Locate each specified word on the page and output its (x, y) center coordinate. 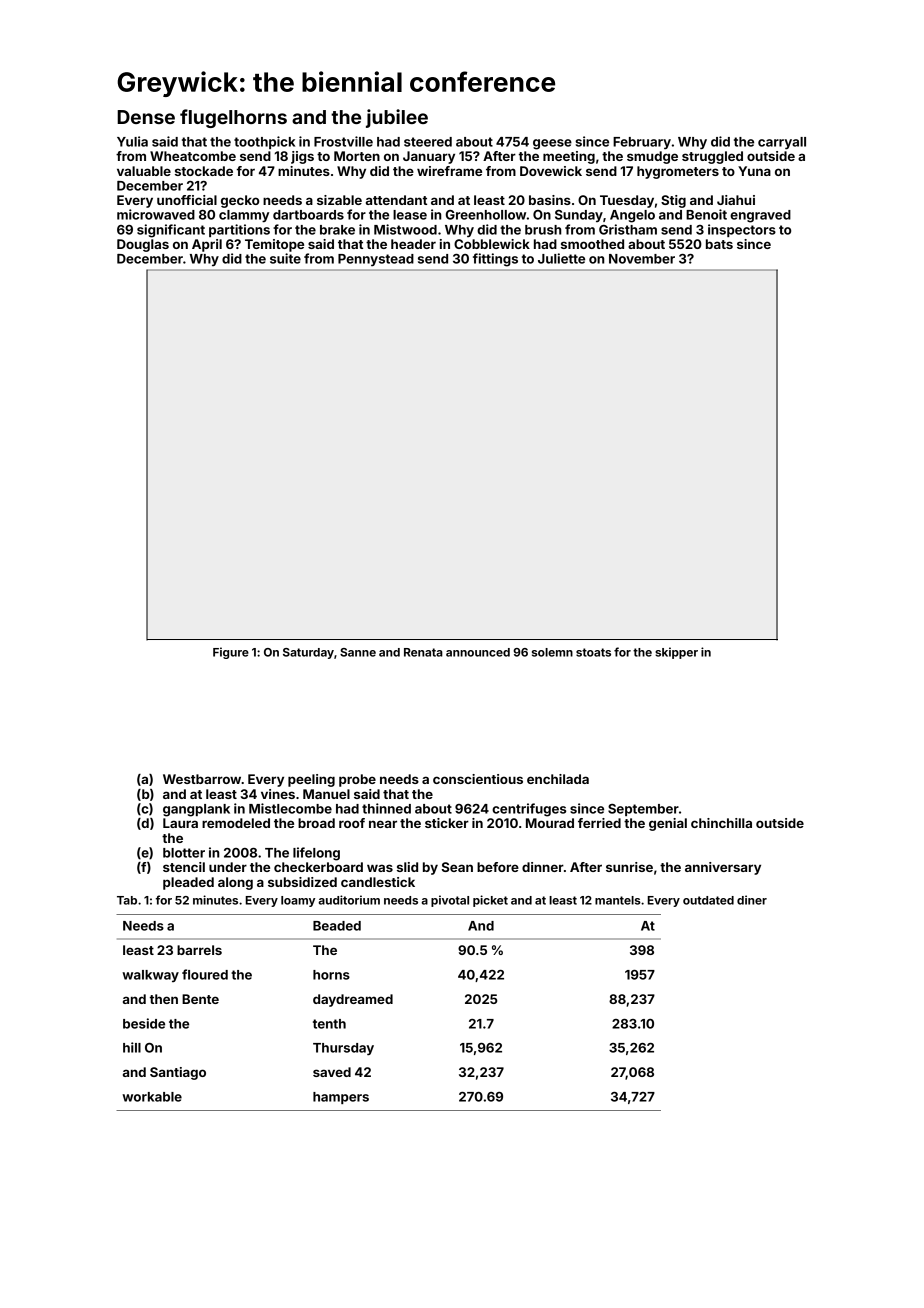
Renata (423, 652)
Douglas (143, 245)
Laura (180, 823)
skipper (676, 653)
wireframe (449, 171)
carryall (782, 143)
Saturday (308, 653)
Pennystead (376, 260)
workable (152, 1097)
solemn (552, 652)
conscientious (478, 779)
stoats (593, 652)
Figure (231, 653)
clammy (244, 216)
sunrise (629, 867)
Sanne (358, 652)
